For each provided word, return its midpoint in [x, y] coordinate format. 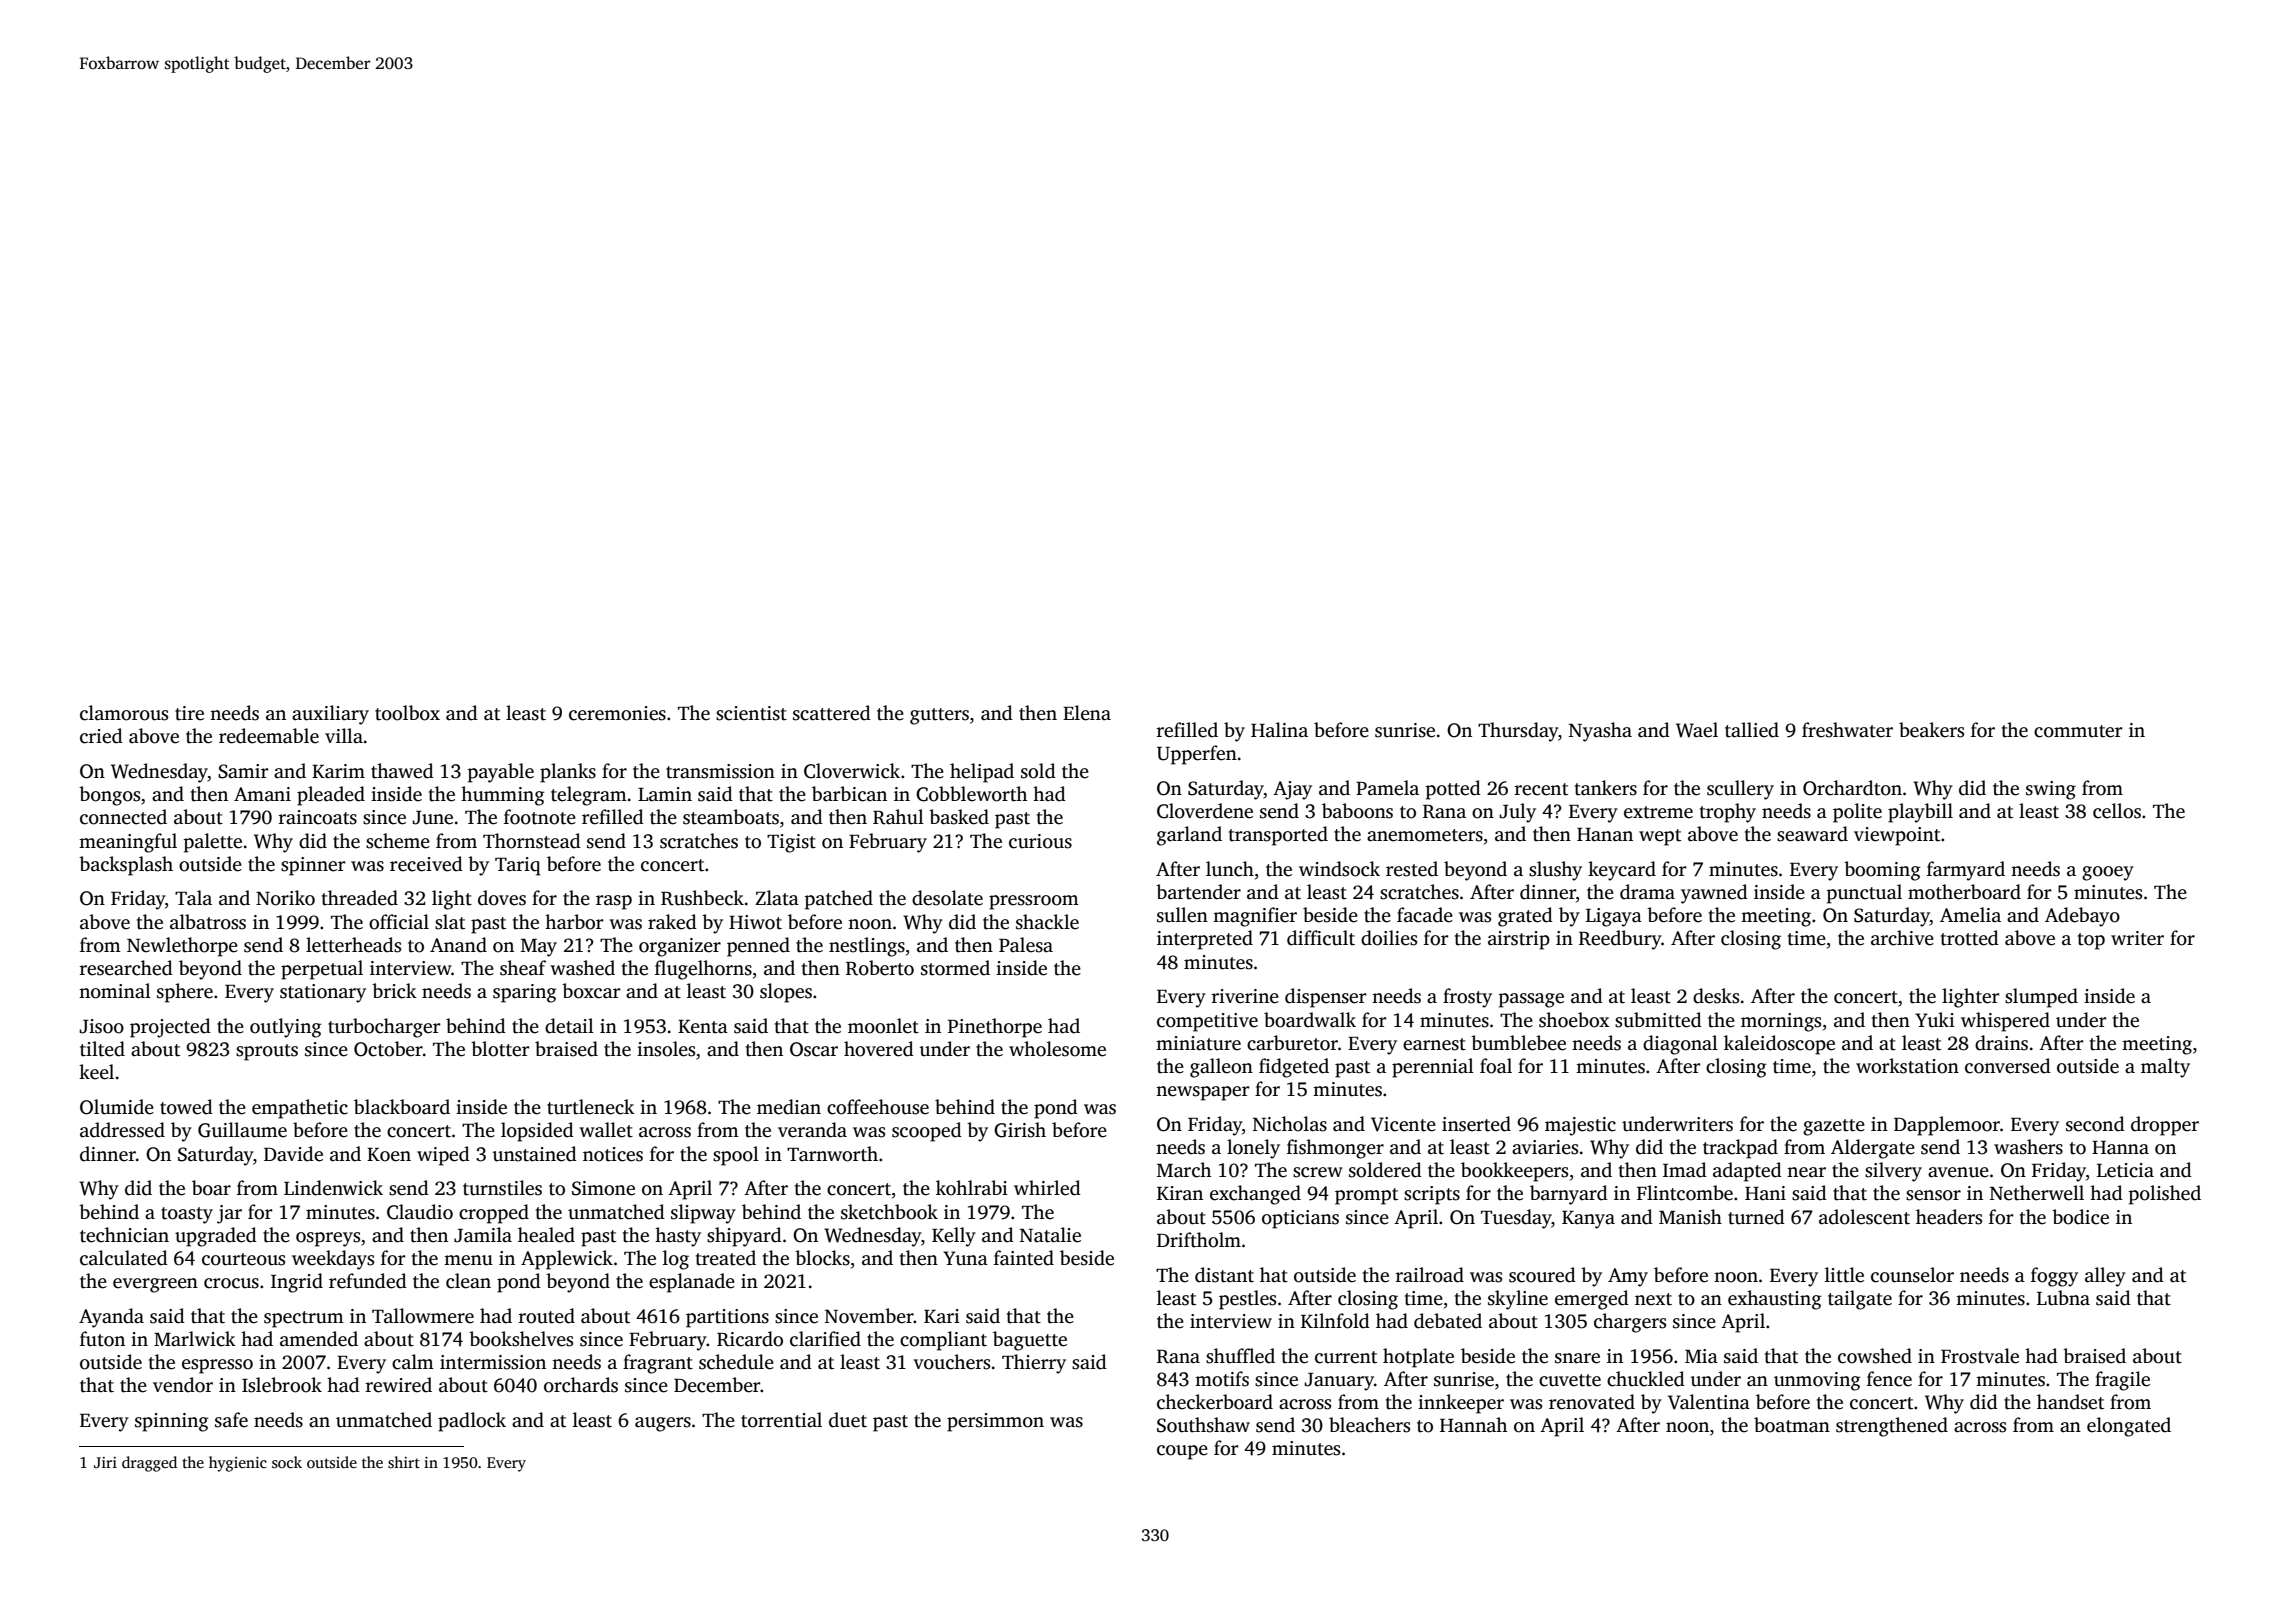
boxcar [591, 991]
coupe [1182, 1452]
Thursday [1518, 732]
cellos [2117, 811]
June [432, 818]
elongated [2129, 1427]
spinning [172, 1422]
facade [1425, 915]
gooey [2108, 873]
